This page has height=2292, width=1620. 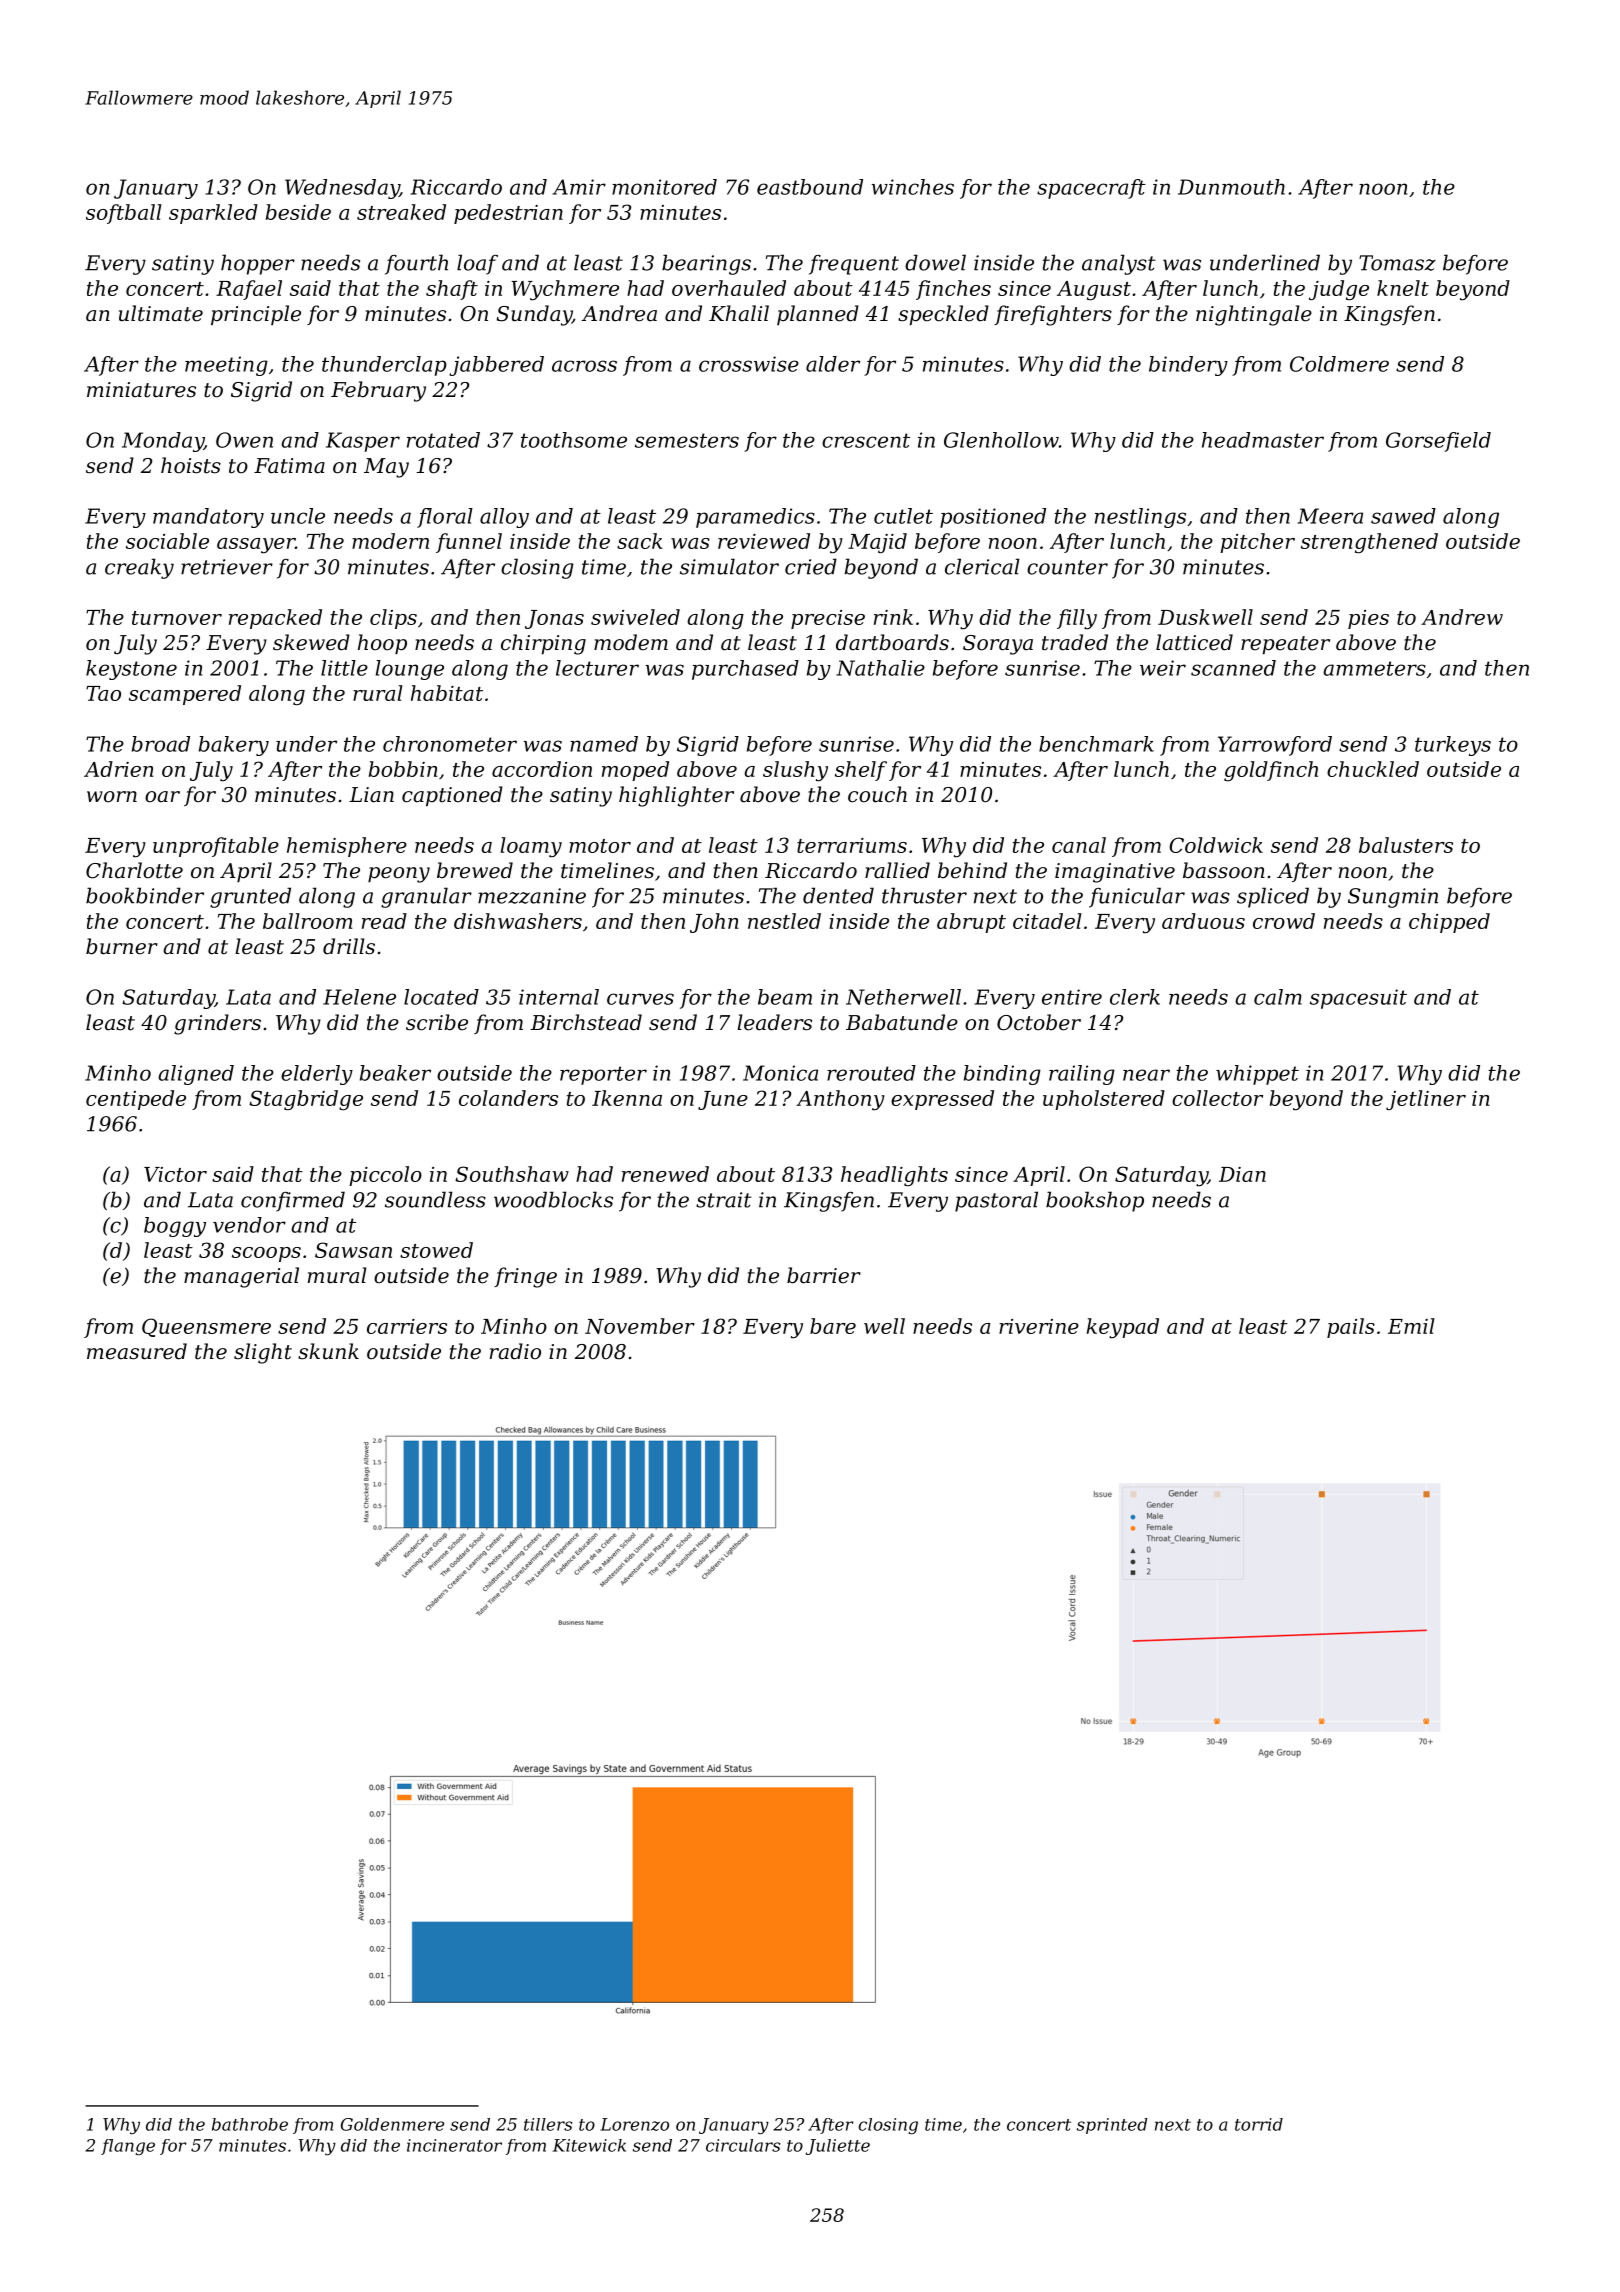 What do you see at coordinates (553, 1199) in the page?
I see `woodblocks` at bounding box center [553, 1199].
